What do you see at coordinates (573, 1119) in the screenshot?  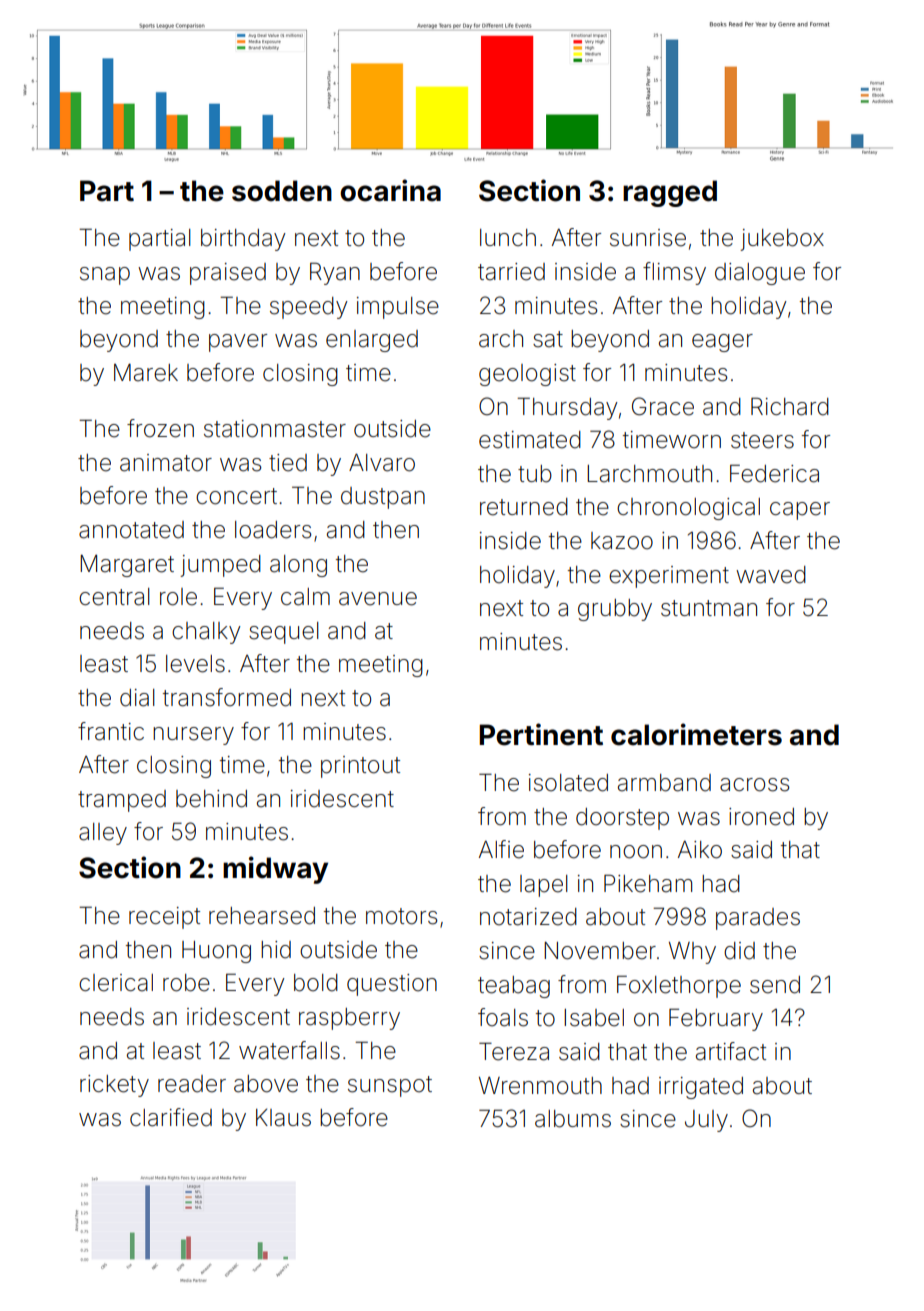 I see `albums` at bounding box center [573, 1119].
